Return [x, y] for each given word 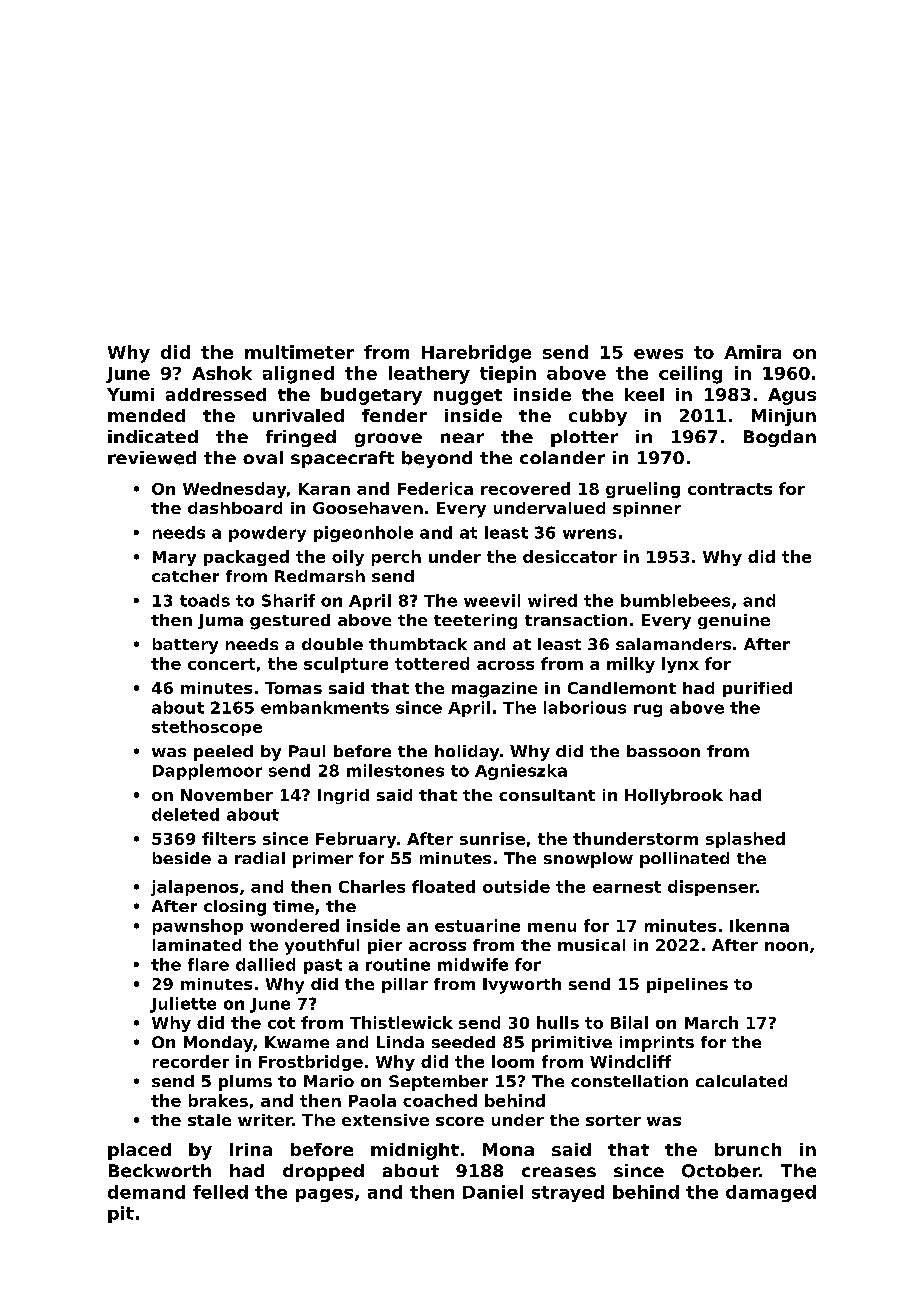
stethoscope [207, 728]
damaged [771, 1193]
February [356, 840]
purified [757, 689]
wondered [294, 925]
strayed [568, 1193]
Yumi [130, 394]
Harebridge [476, 354]
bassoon [663, 751]
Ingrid [343, 796]
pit [121, 1214]
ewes [658, 354]
